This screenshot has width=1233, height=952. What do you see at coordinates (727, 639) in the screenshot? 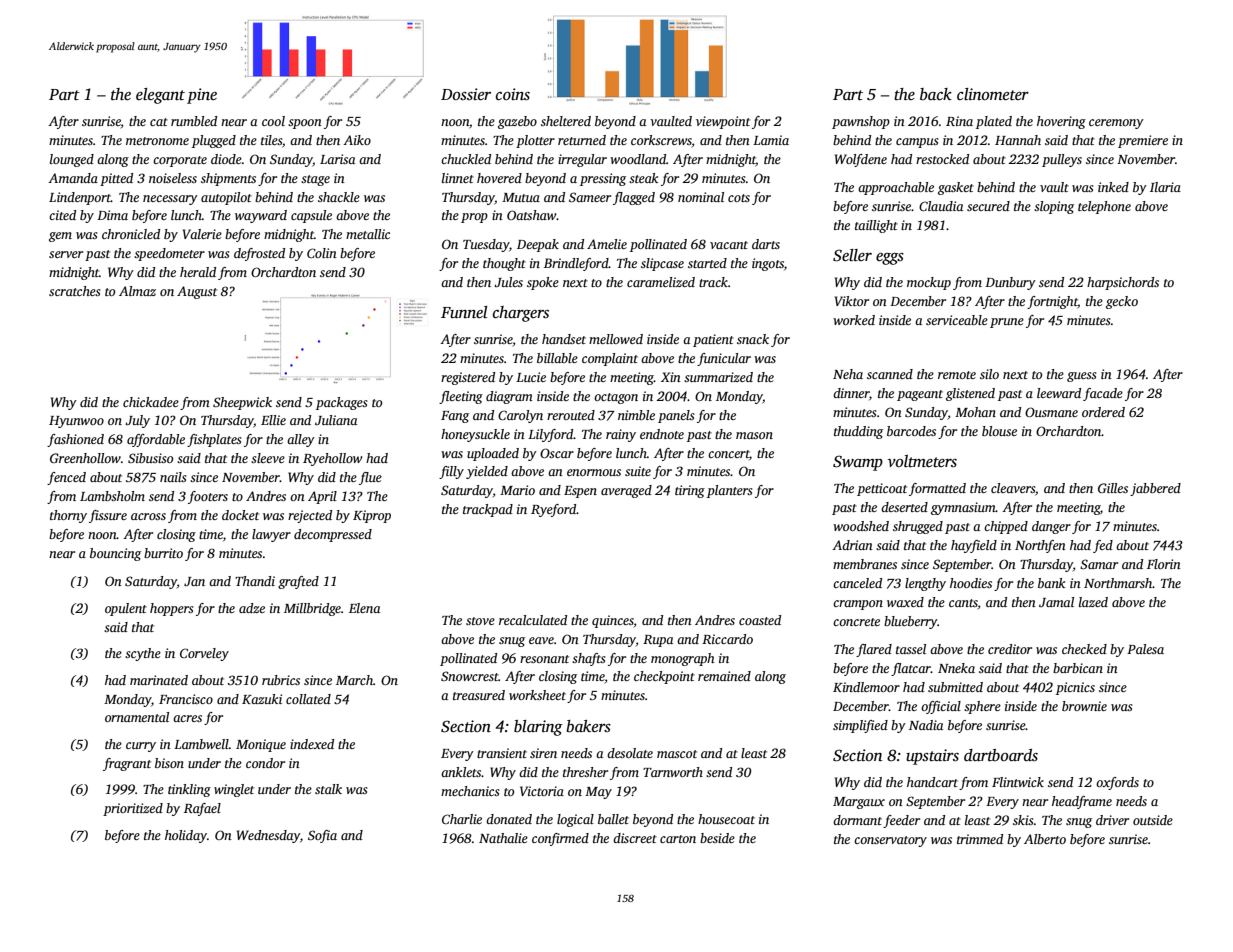
I see `Riccardo` at bounding box center [727, 639].
